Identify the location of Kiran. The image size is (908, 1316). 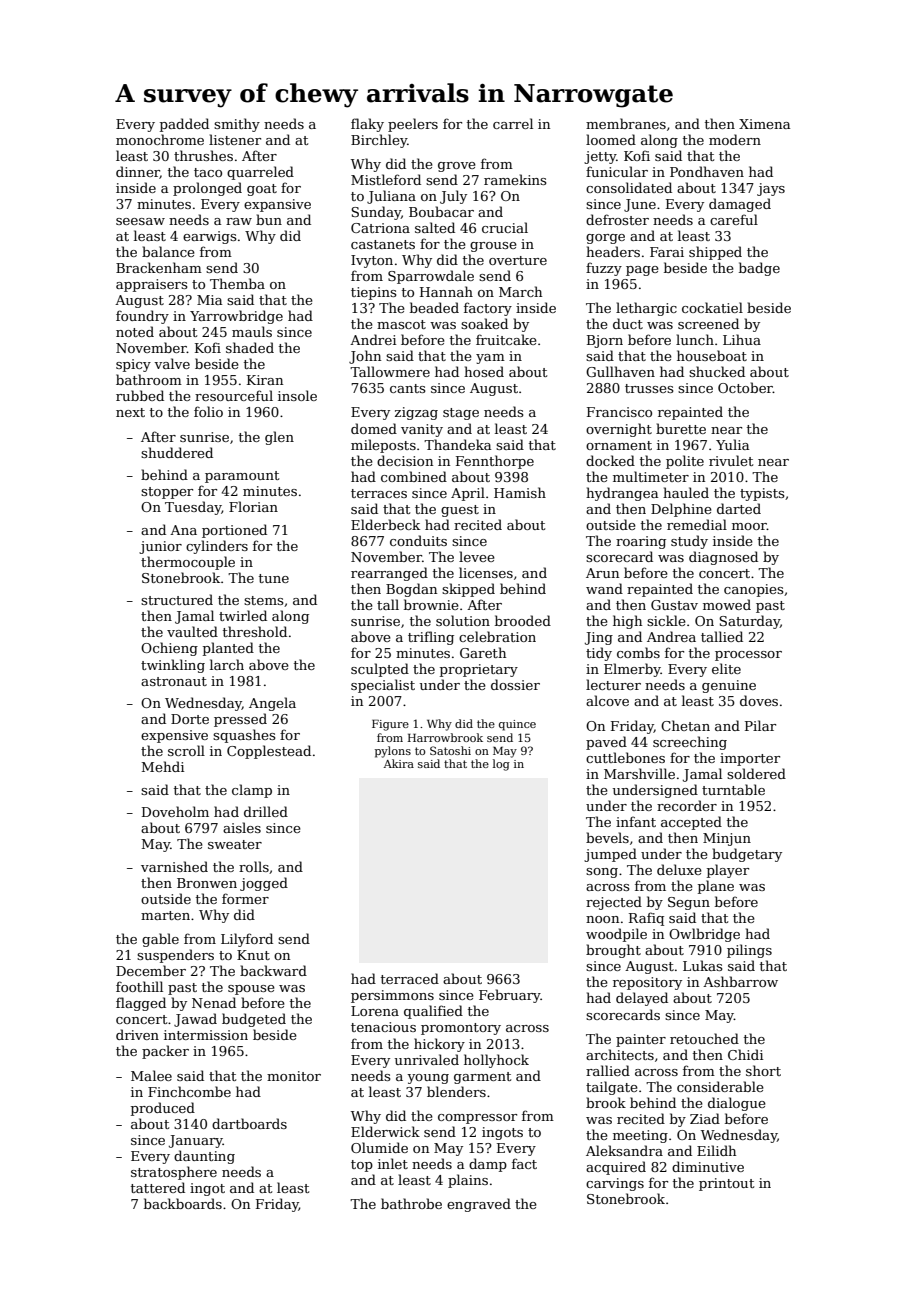
(265, 380).
